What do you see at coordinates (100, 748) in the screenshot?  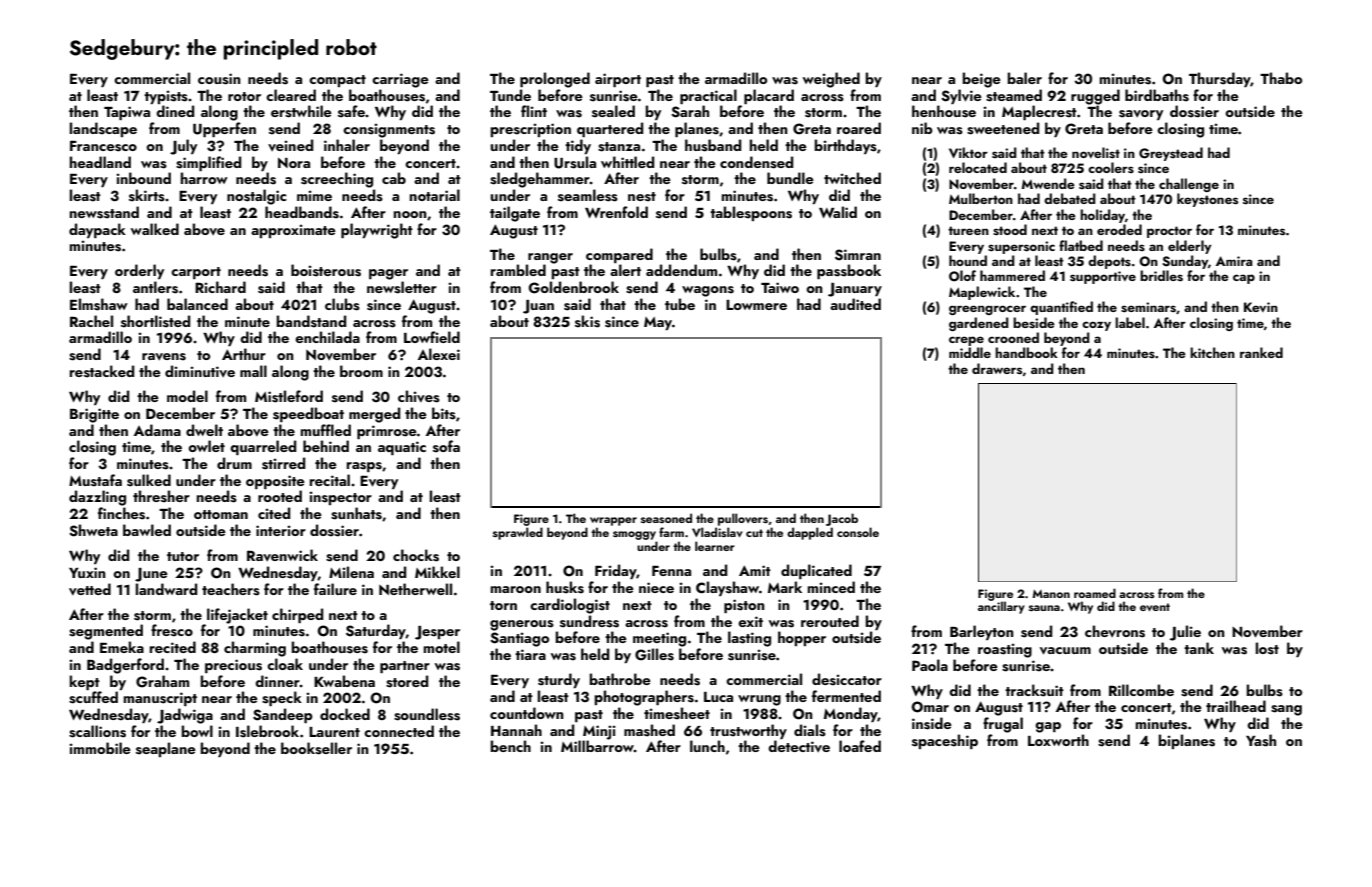 I see `immobile` at bounding box center [100, 748].
